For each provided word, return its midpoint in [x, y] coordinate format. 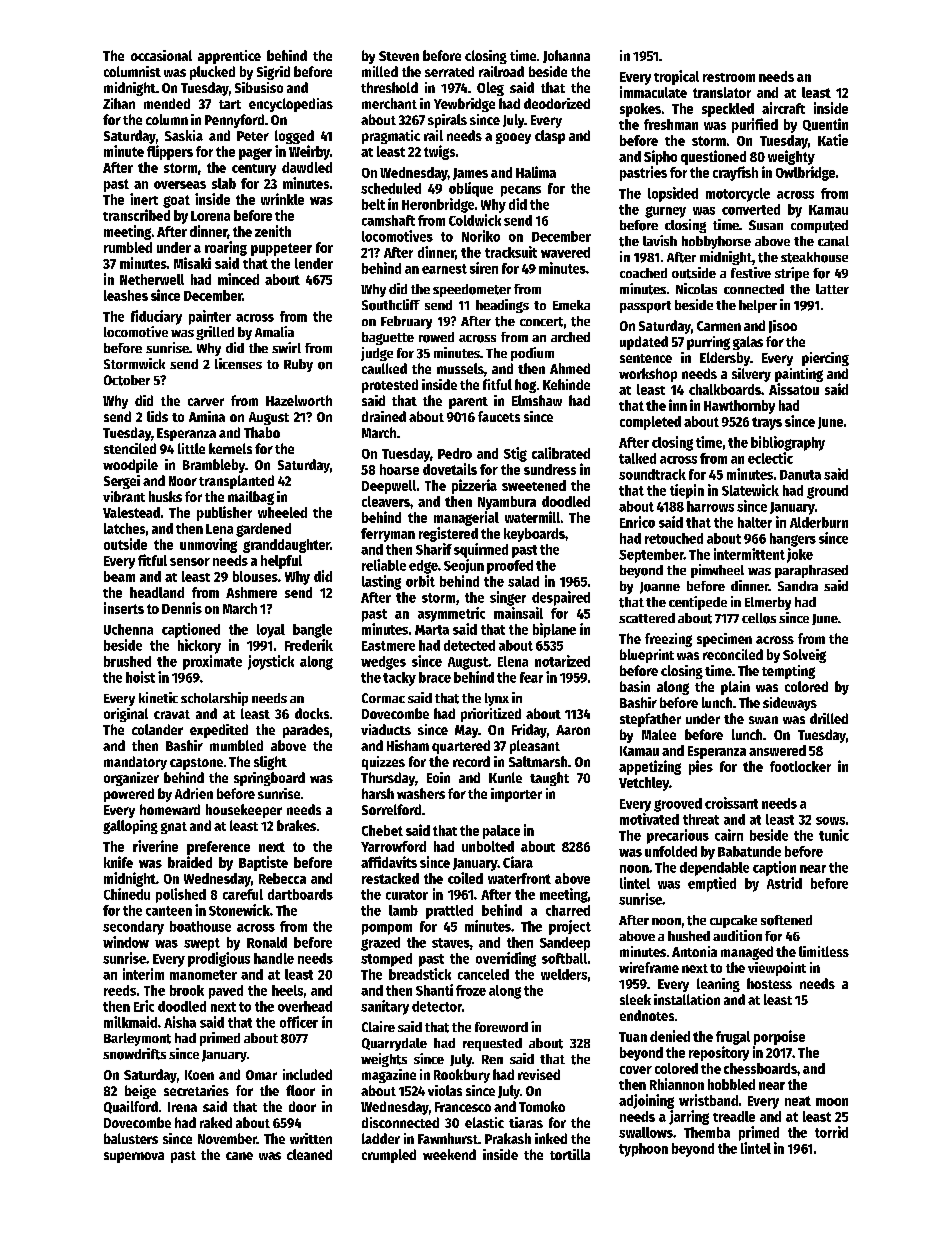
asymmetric [451, 614]
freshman [671, 124]
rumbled [128, 247]
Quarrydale [394, 1044]
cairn [729, 835]
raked [216, 1122]
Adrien [194, 793]
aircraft [783, 108]
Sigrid [273, 73]
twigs [439, 152]
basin [635, 686]
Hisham [408, 745]
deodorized [557, 103]
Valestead [131, 512]
